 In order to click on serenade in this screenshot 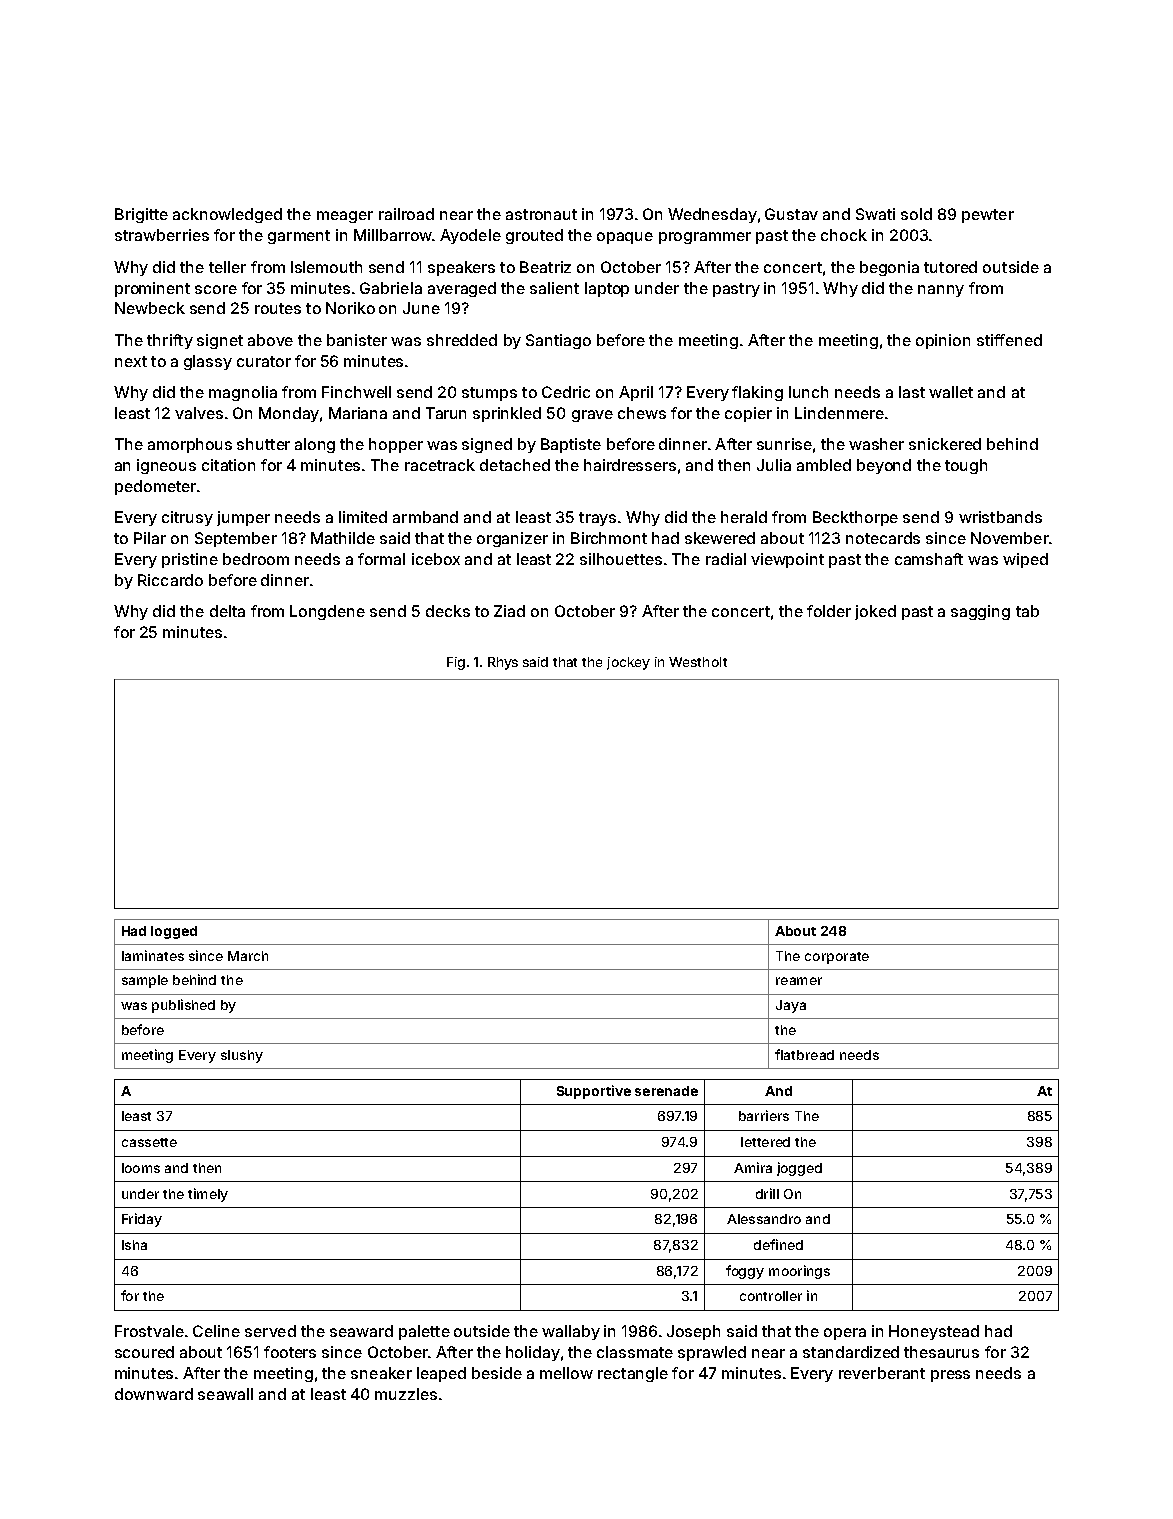, I will do `click(666, 1091)`.
